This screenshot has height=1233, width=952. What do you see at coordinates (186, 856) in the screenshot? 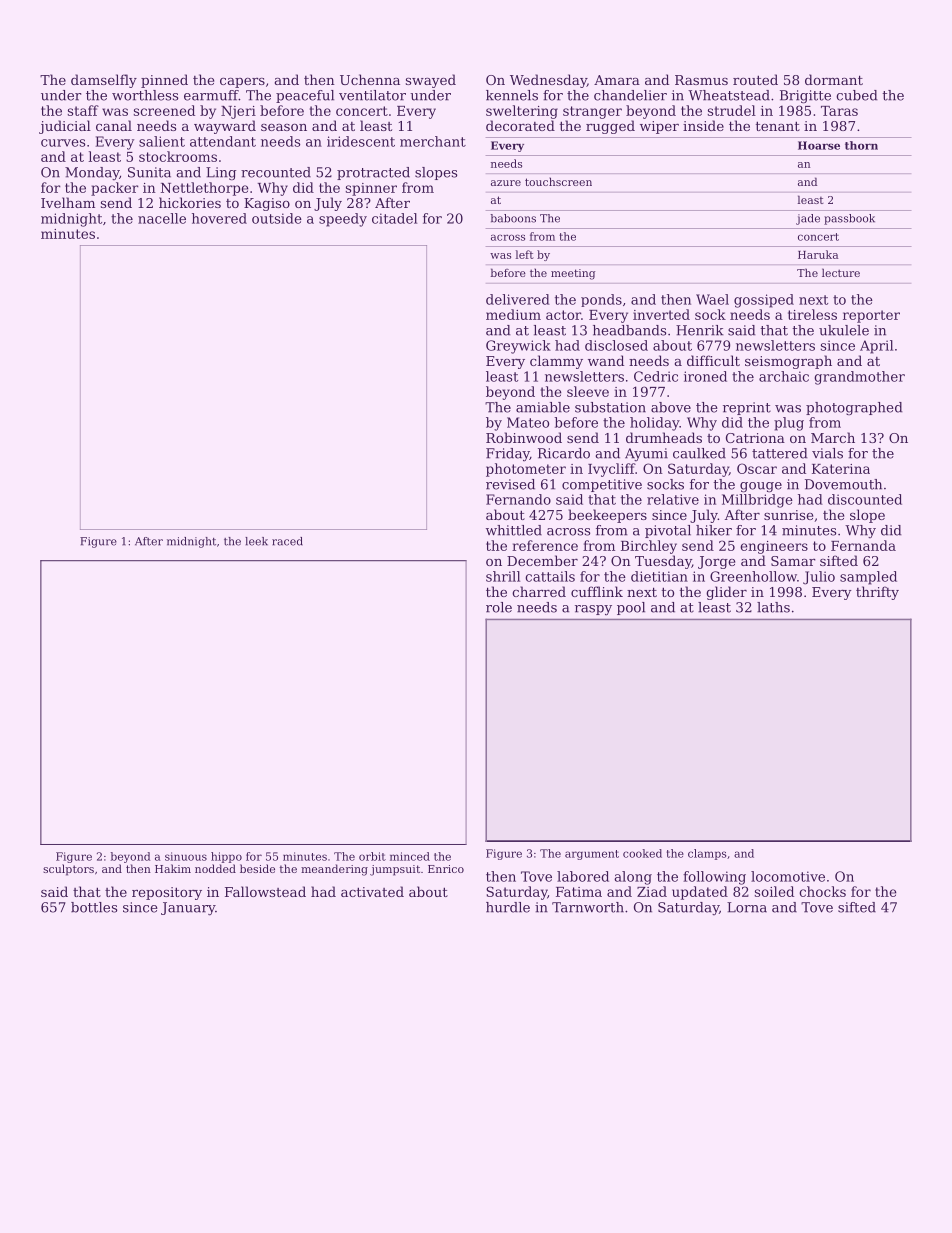
I see `sinuous` at bounding box center [186, 856].
